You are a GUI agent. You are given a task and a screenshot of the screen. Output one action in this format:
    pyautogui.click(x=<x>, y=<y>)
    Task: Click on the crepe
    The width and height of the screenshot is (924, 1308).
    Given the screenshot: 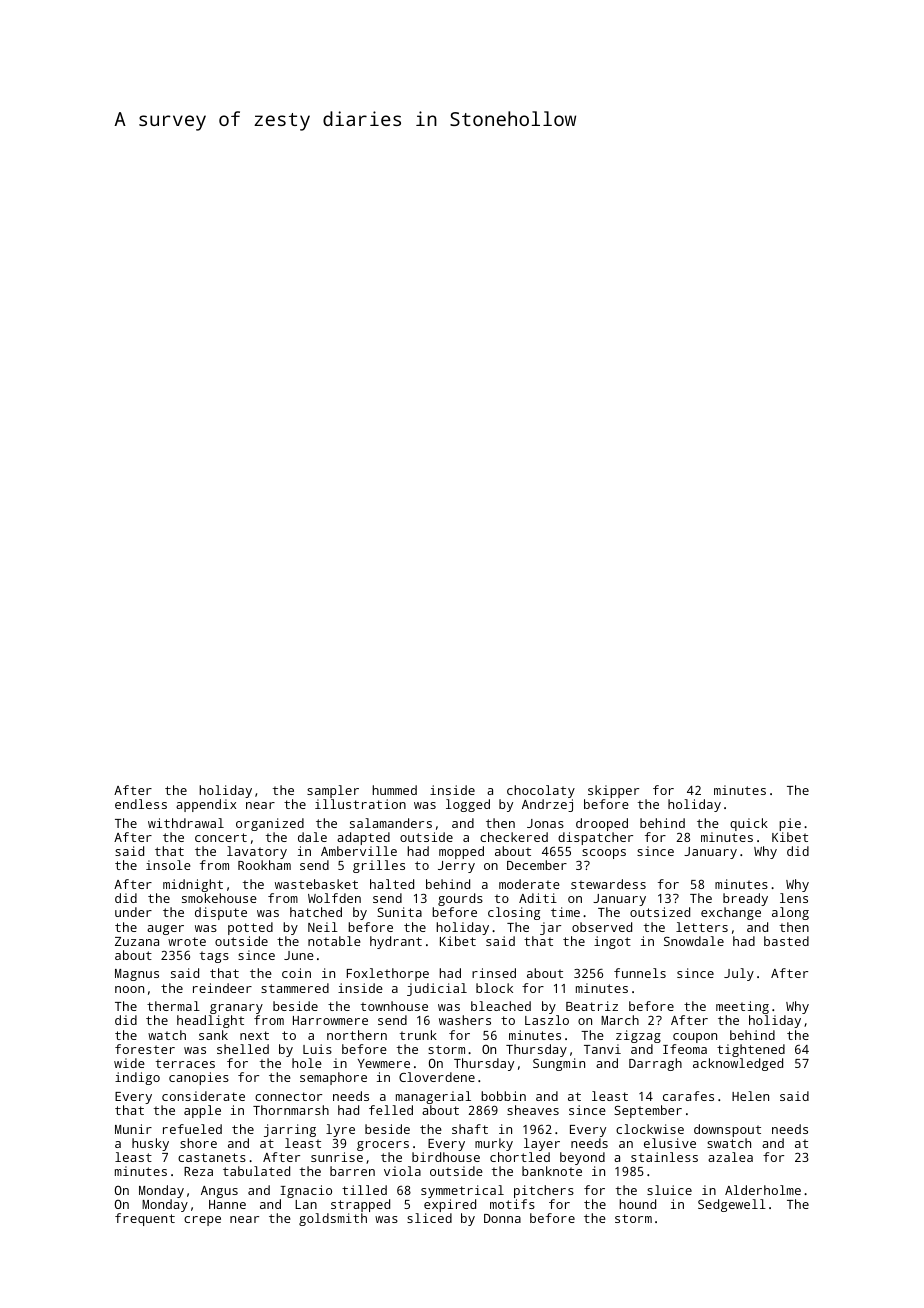 What is the action you would take?
    pyautogui.click(x=202, y=1221)
